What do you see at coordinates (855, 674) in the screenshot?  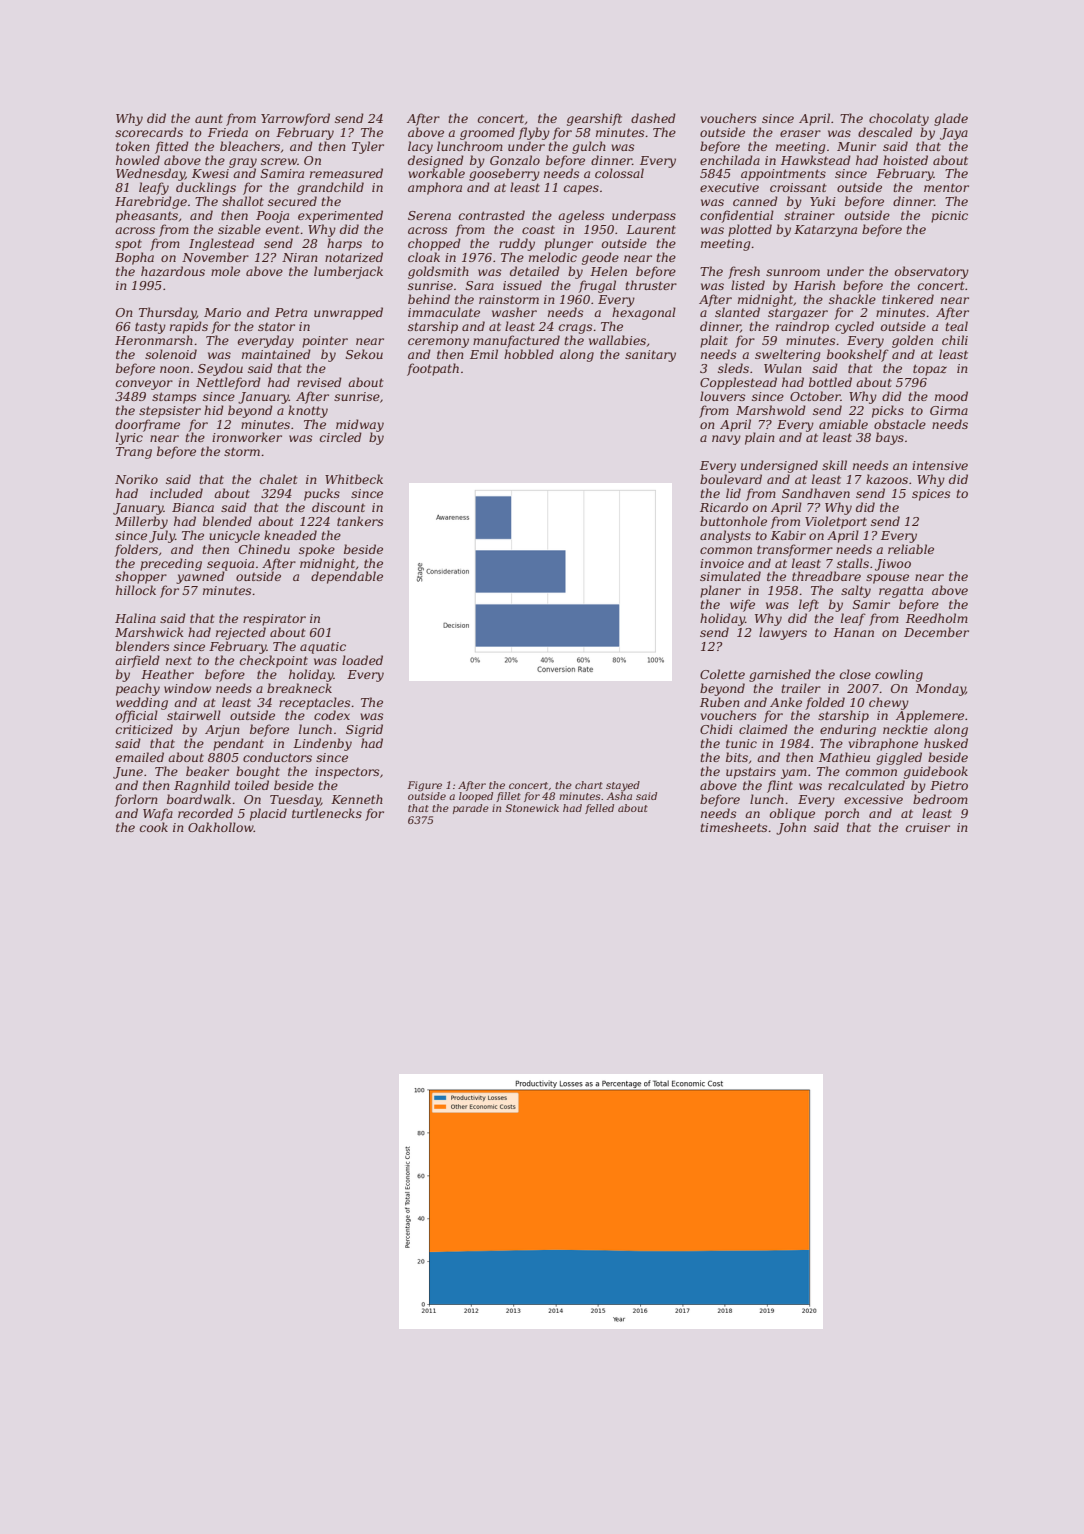 I see `close` at bounding box center [855, 674].
